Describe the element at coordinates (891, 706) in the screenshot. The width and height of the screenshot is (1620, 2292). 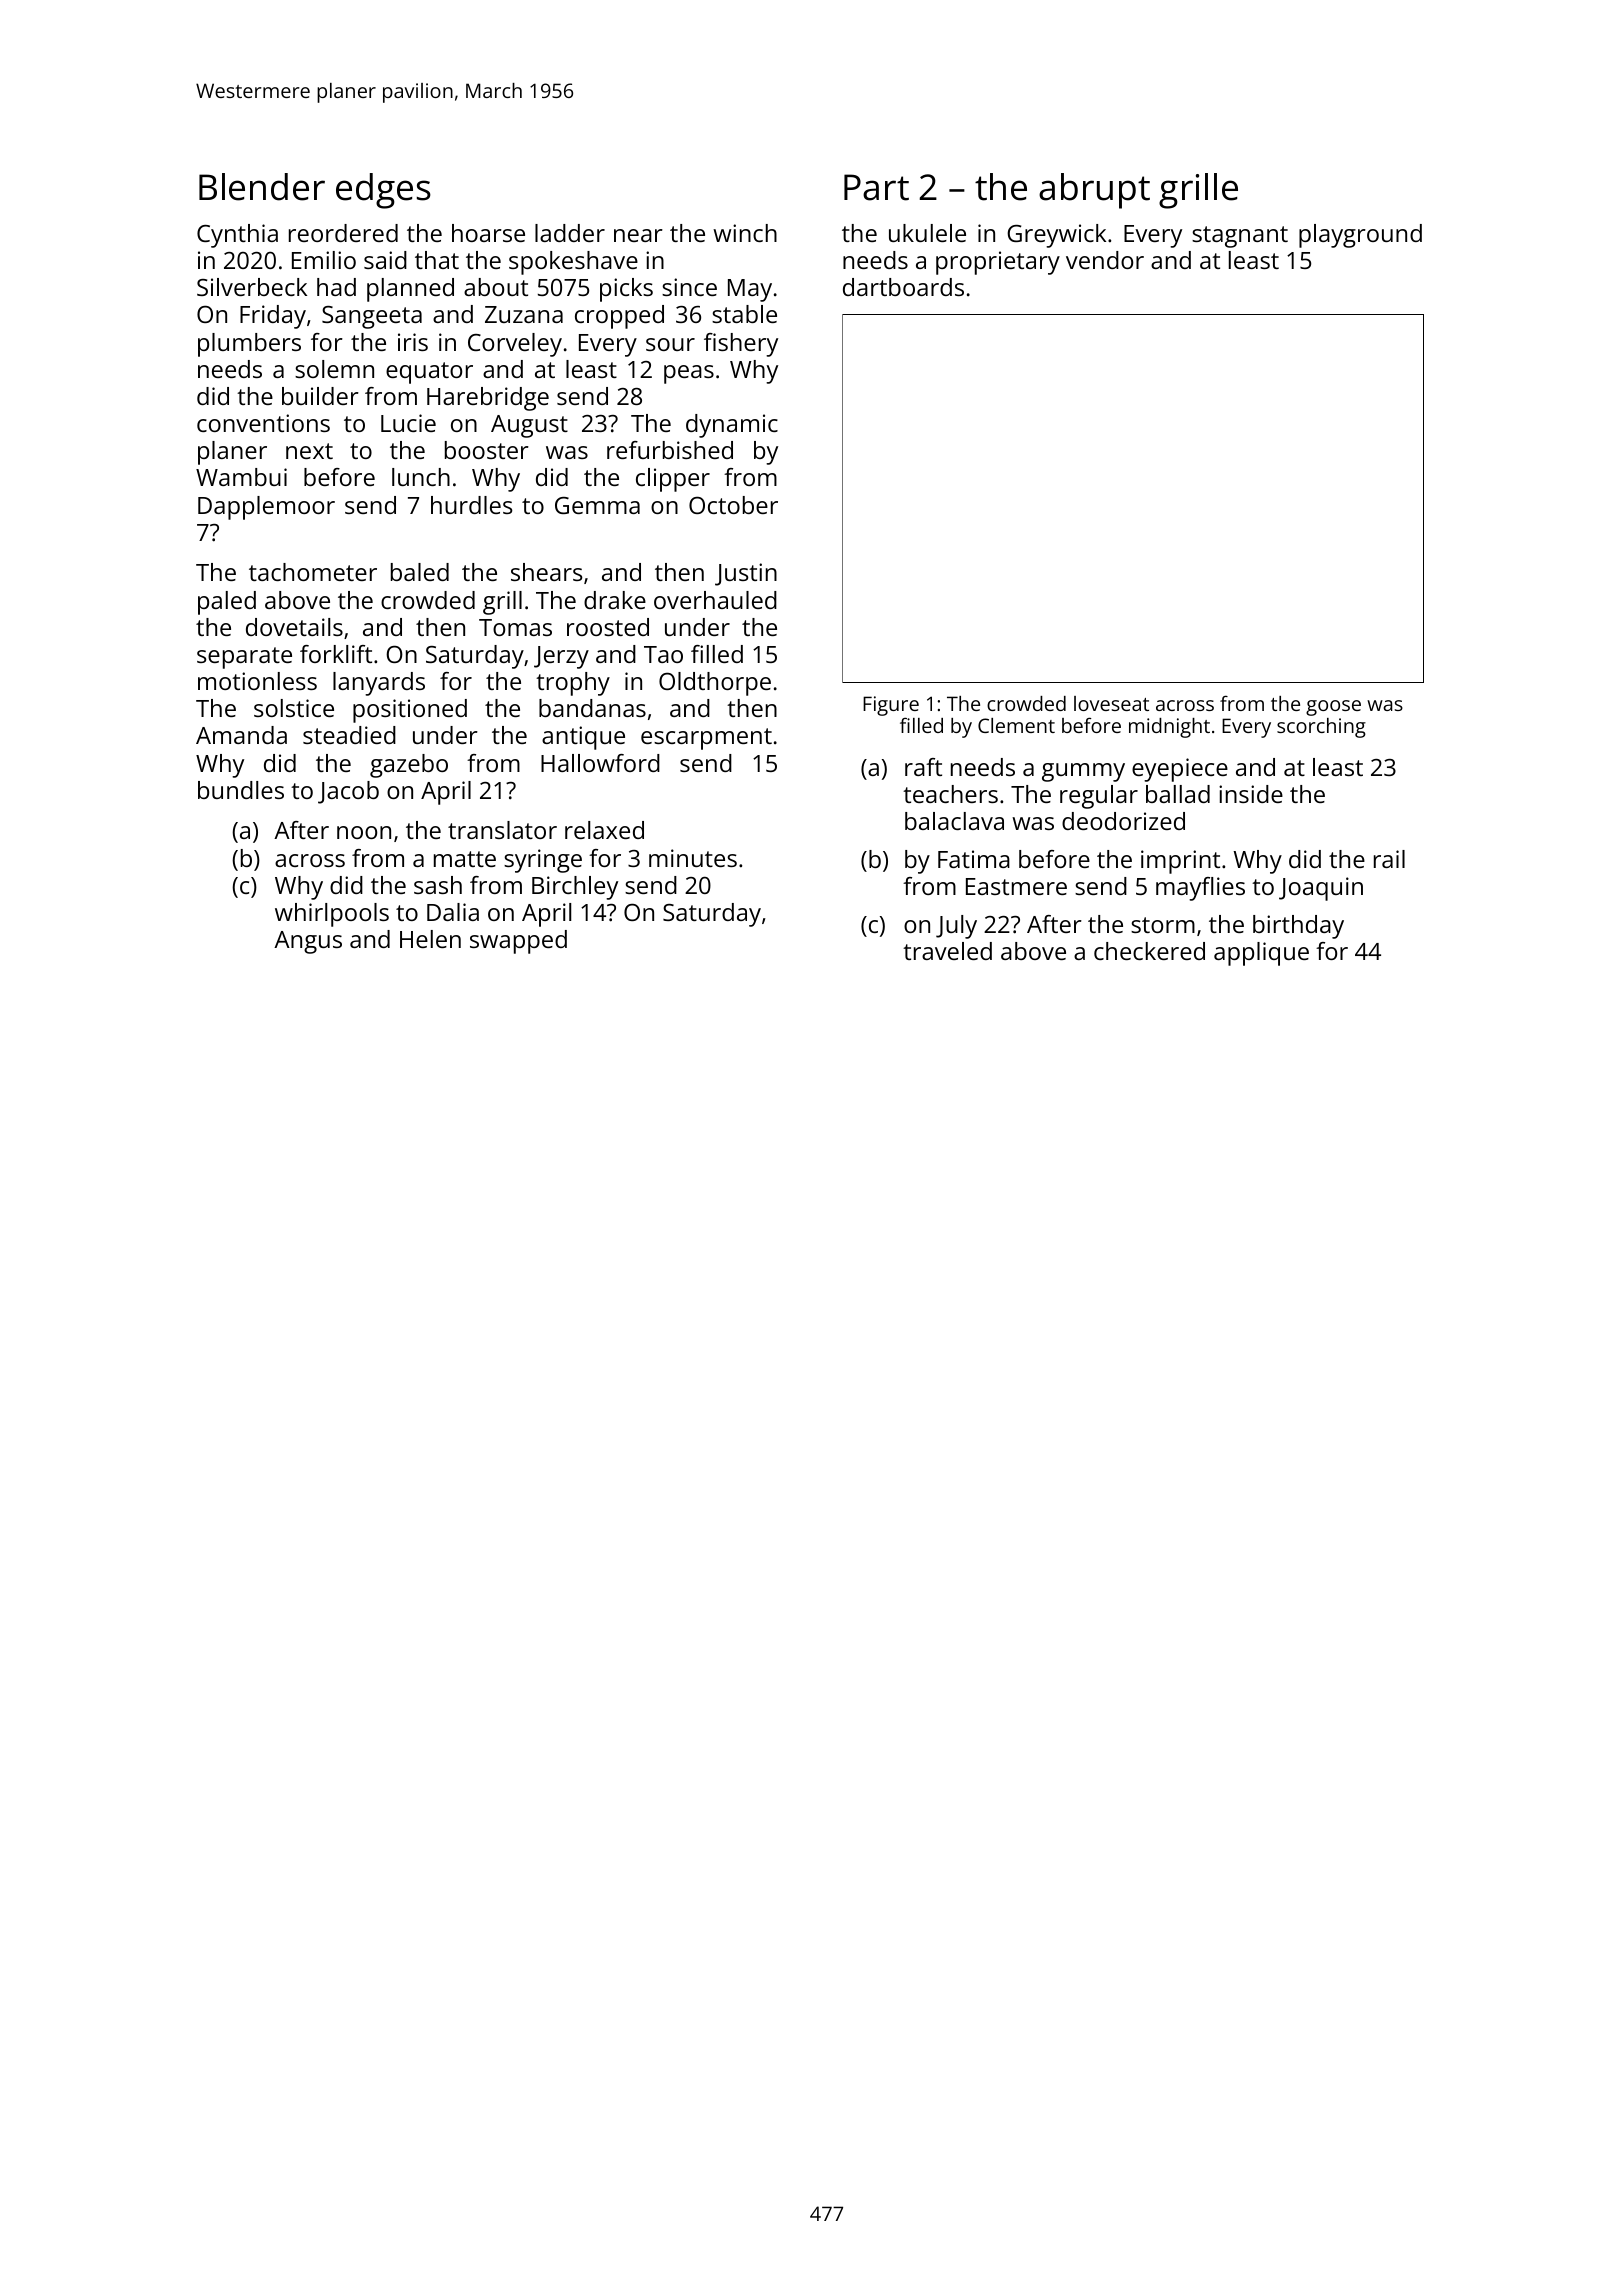
I see `Figure` at that location.
